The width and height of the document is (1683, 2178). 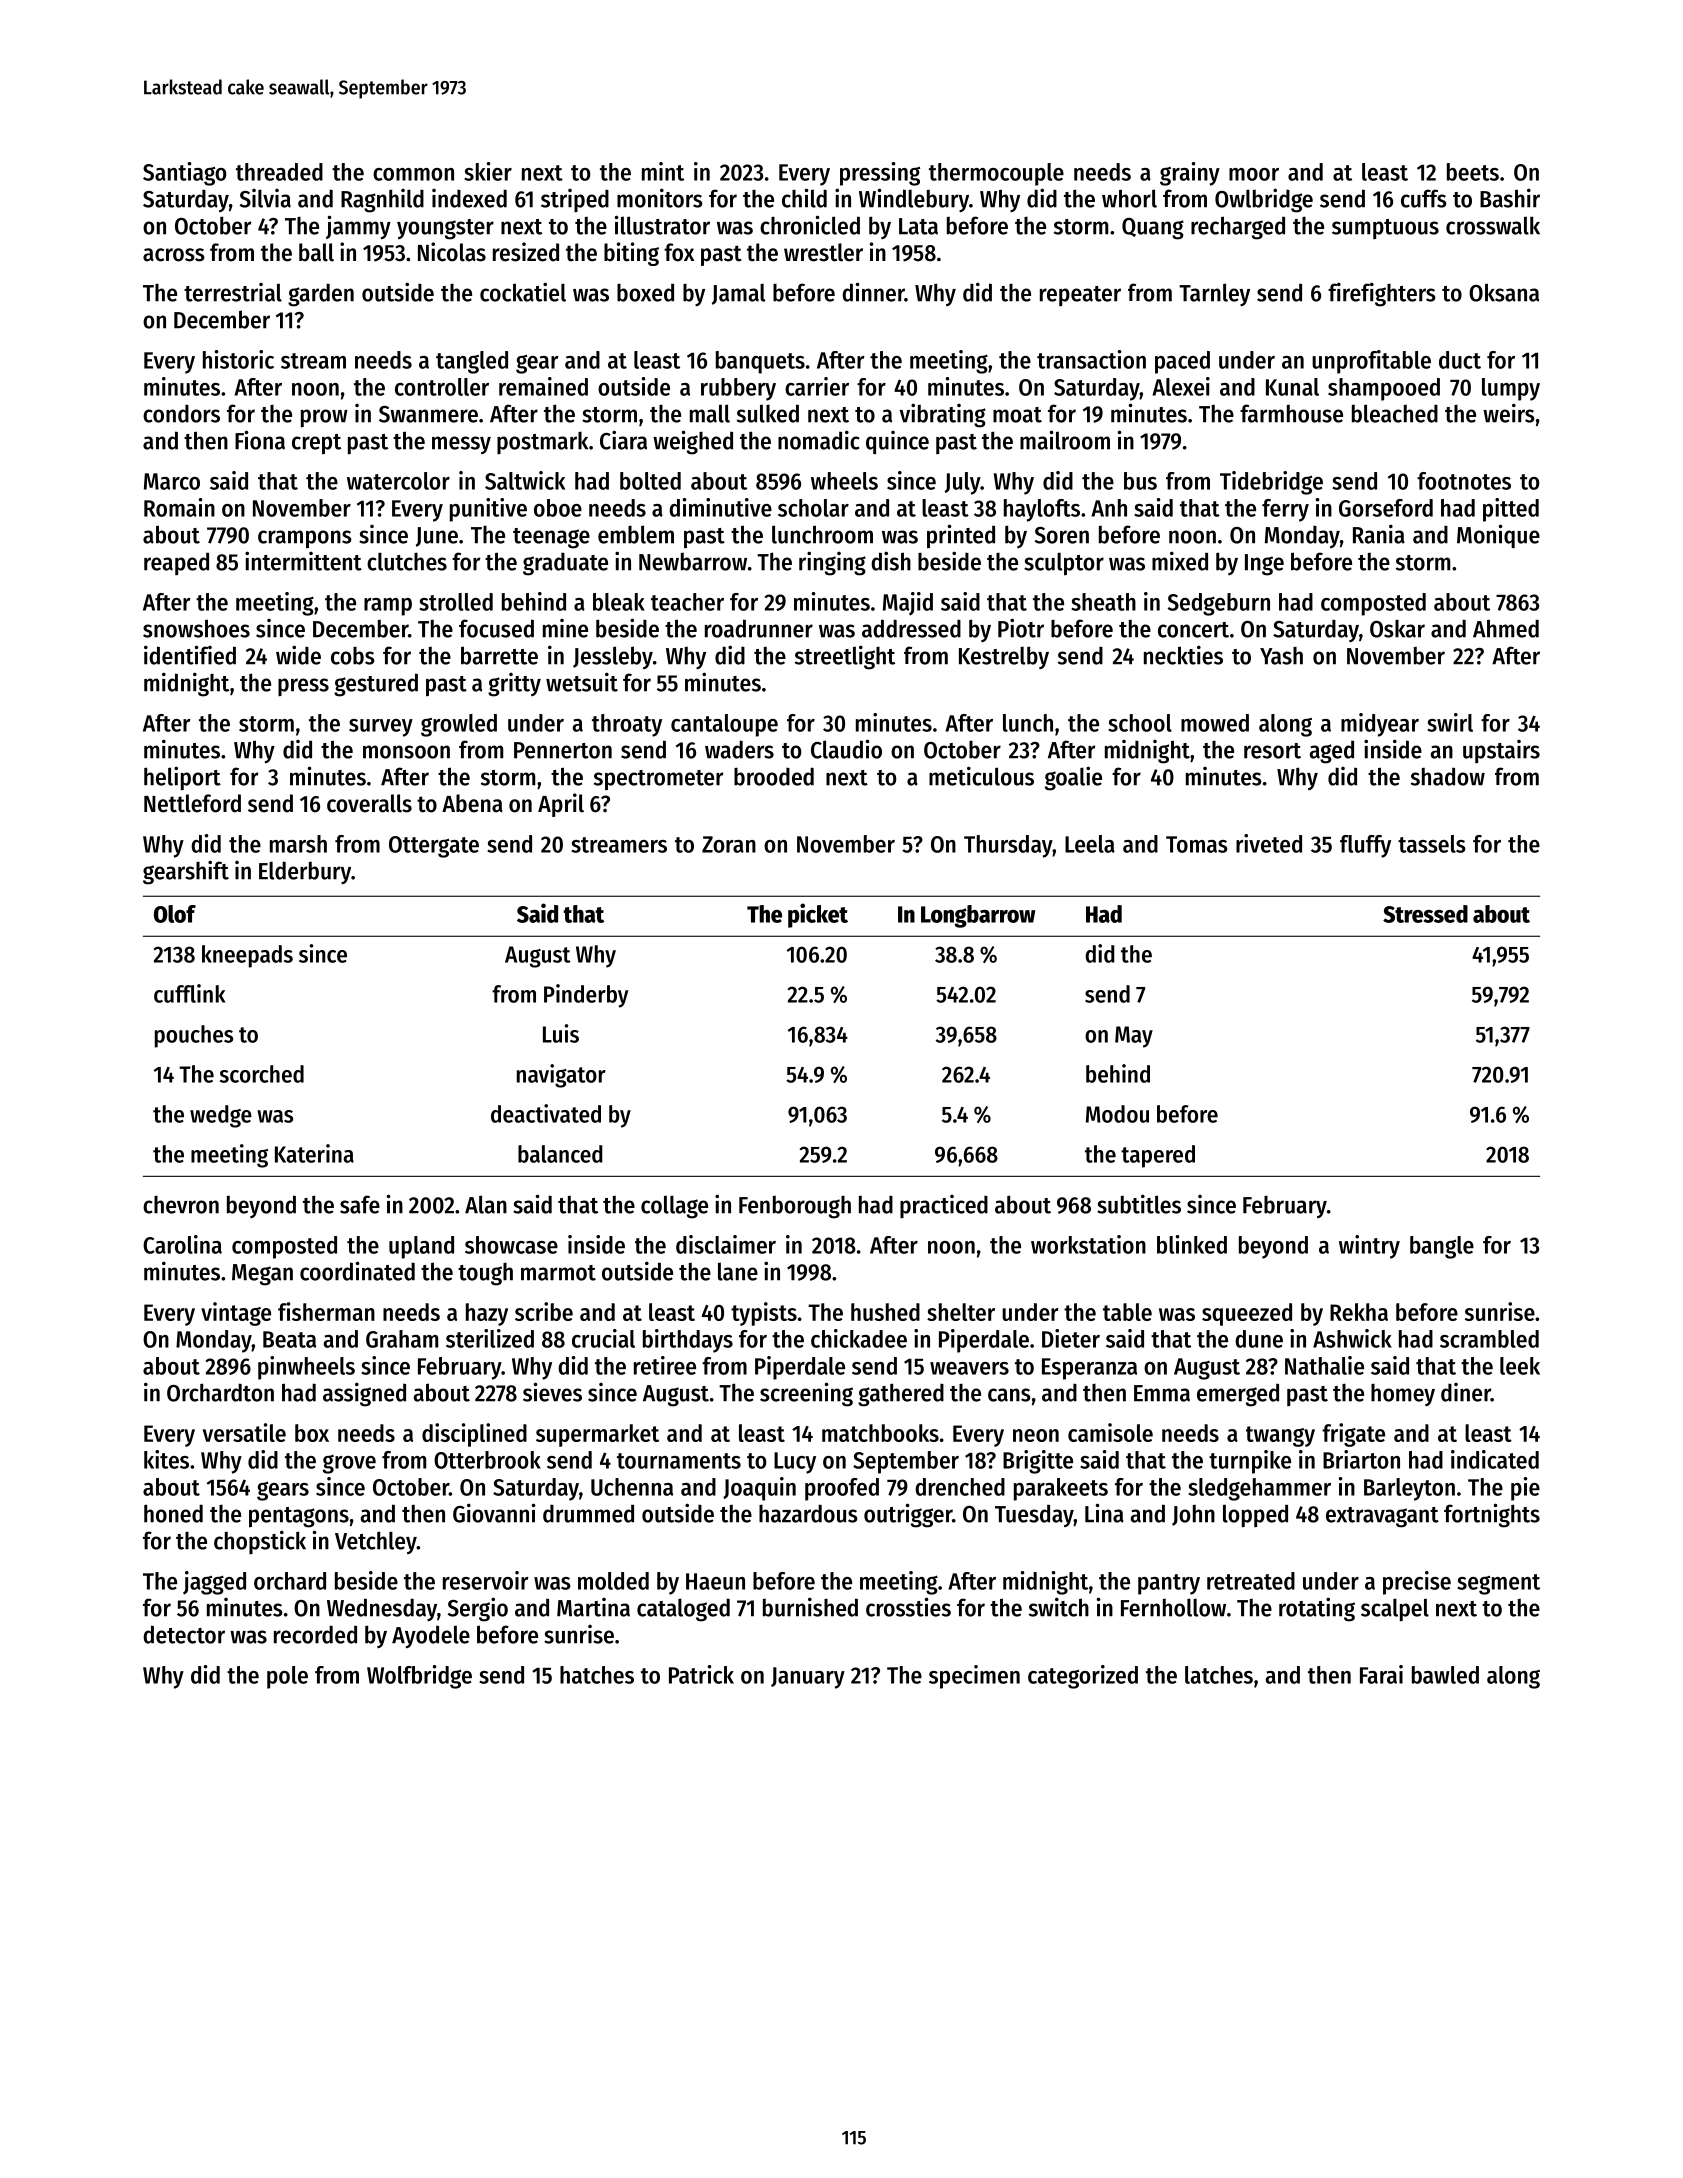 What do you see at coordinates (842, 1489) in the document?
I see `proofed` at bounding box center [842, 1489].
